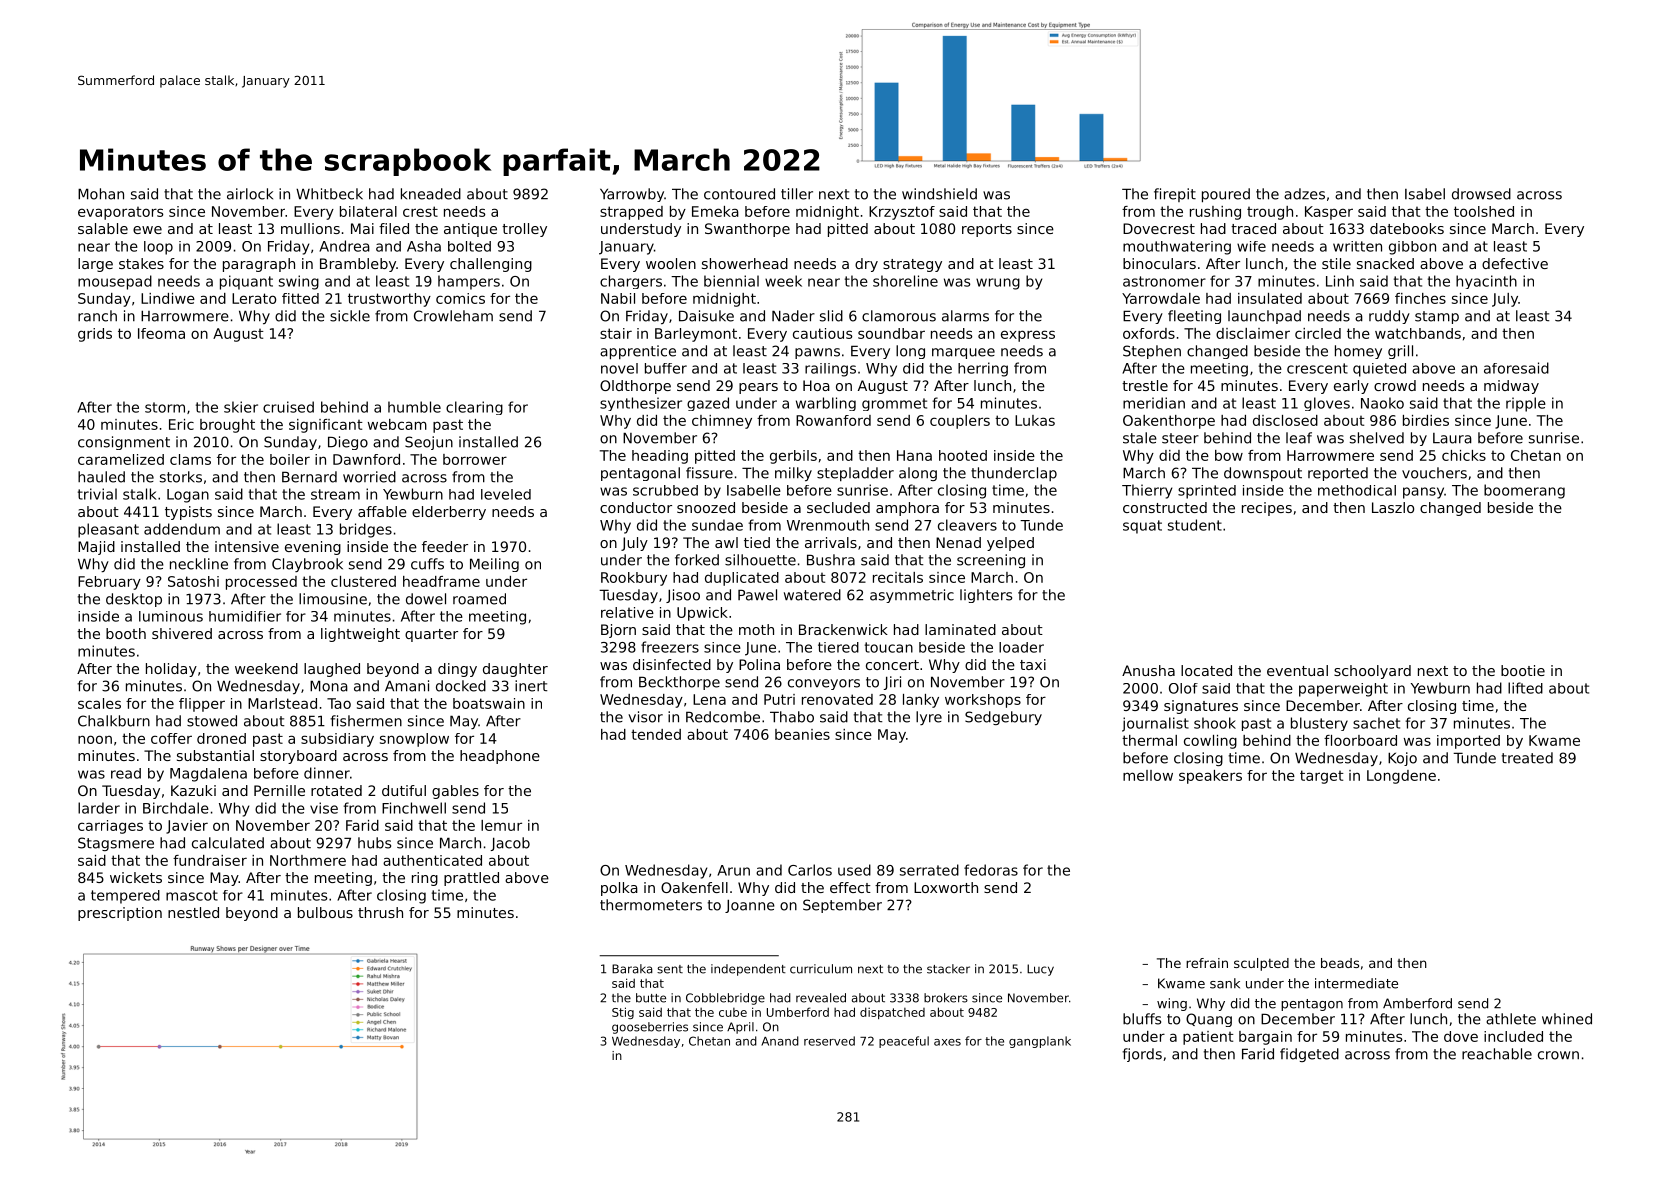 The image size is (1673, 1183). Describe the element at coordinates (1304, 194) in the screenshot. I see `adzes` at that location.
